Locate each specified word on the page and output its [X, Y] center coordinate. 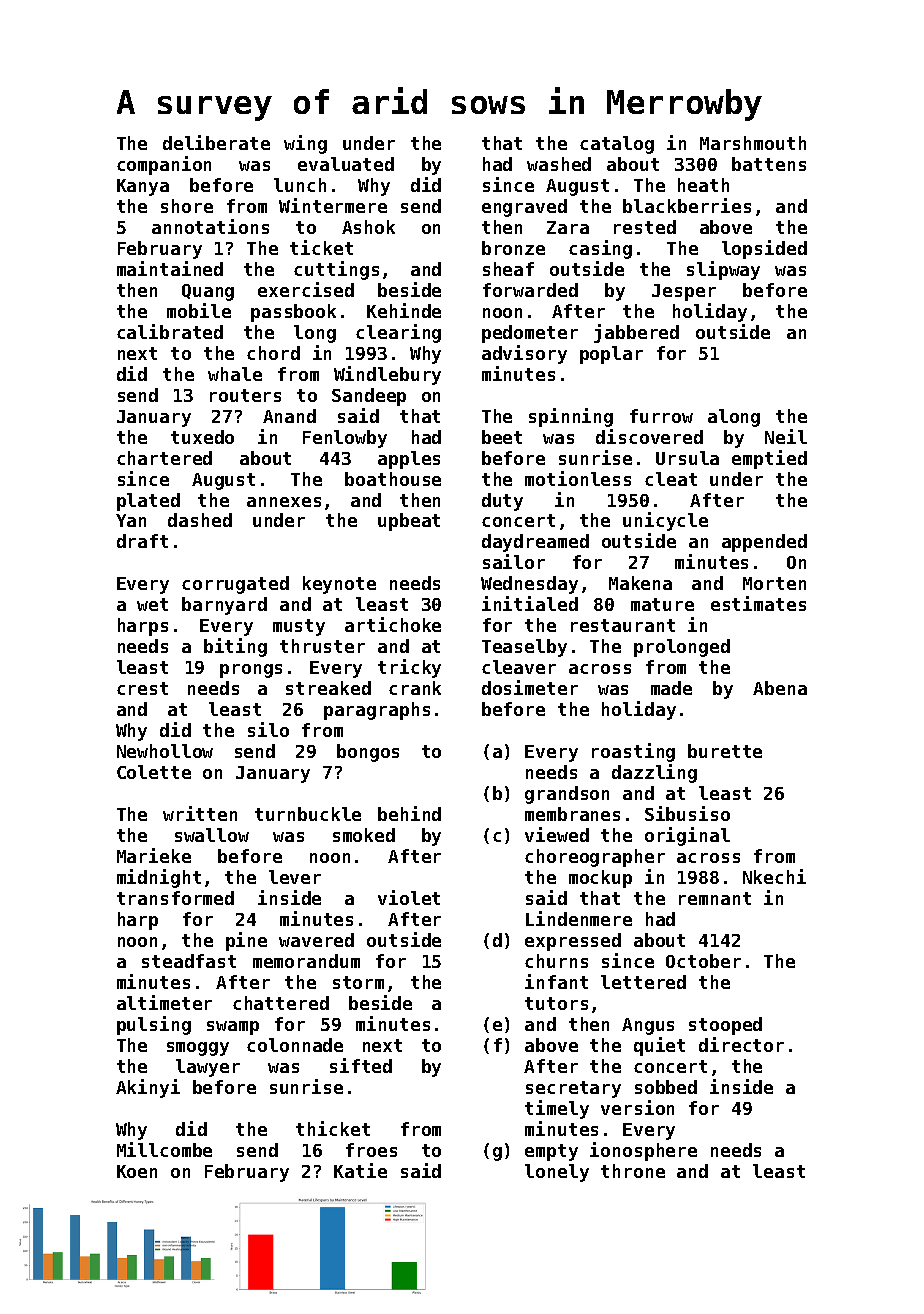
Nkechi [774, 876]
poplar [611, 355]
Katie [360, 1170]
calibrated [170, 331]
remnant [715, 898]
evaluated [346, 164]
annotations [210, 226]
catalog [617, 145]
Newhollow [165, 751]
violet [409, 897]
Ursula [687, 458]
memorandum [306, 961]
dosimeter [530, 687]
